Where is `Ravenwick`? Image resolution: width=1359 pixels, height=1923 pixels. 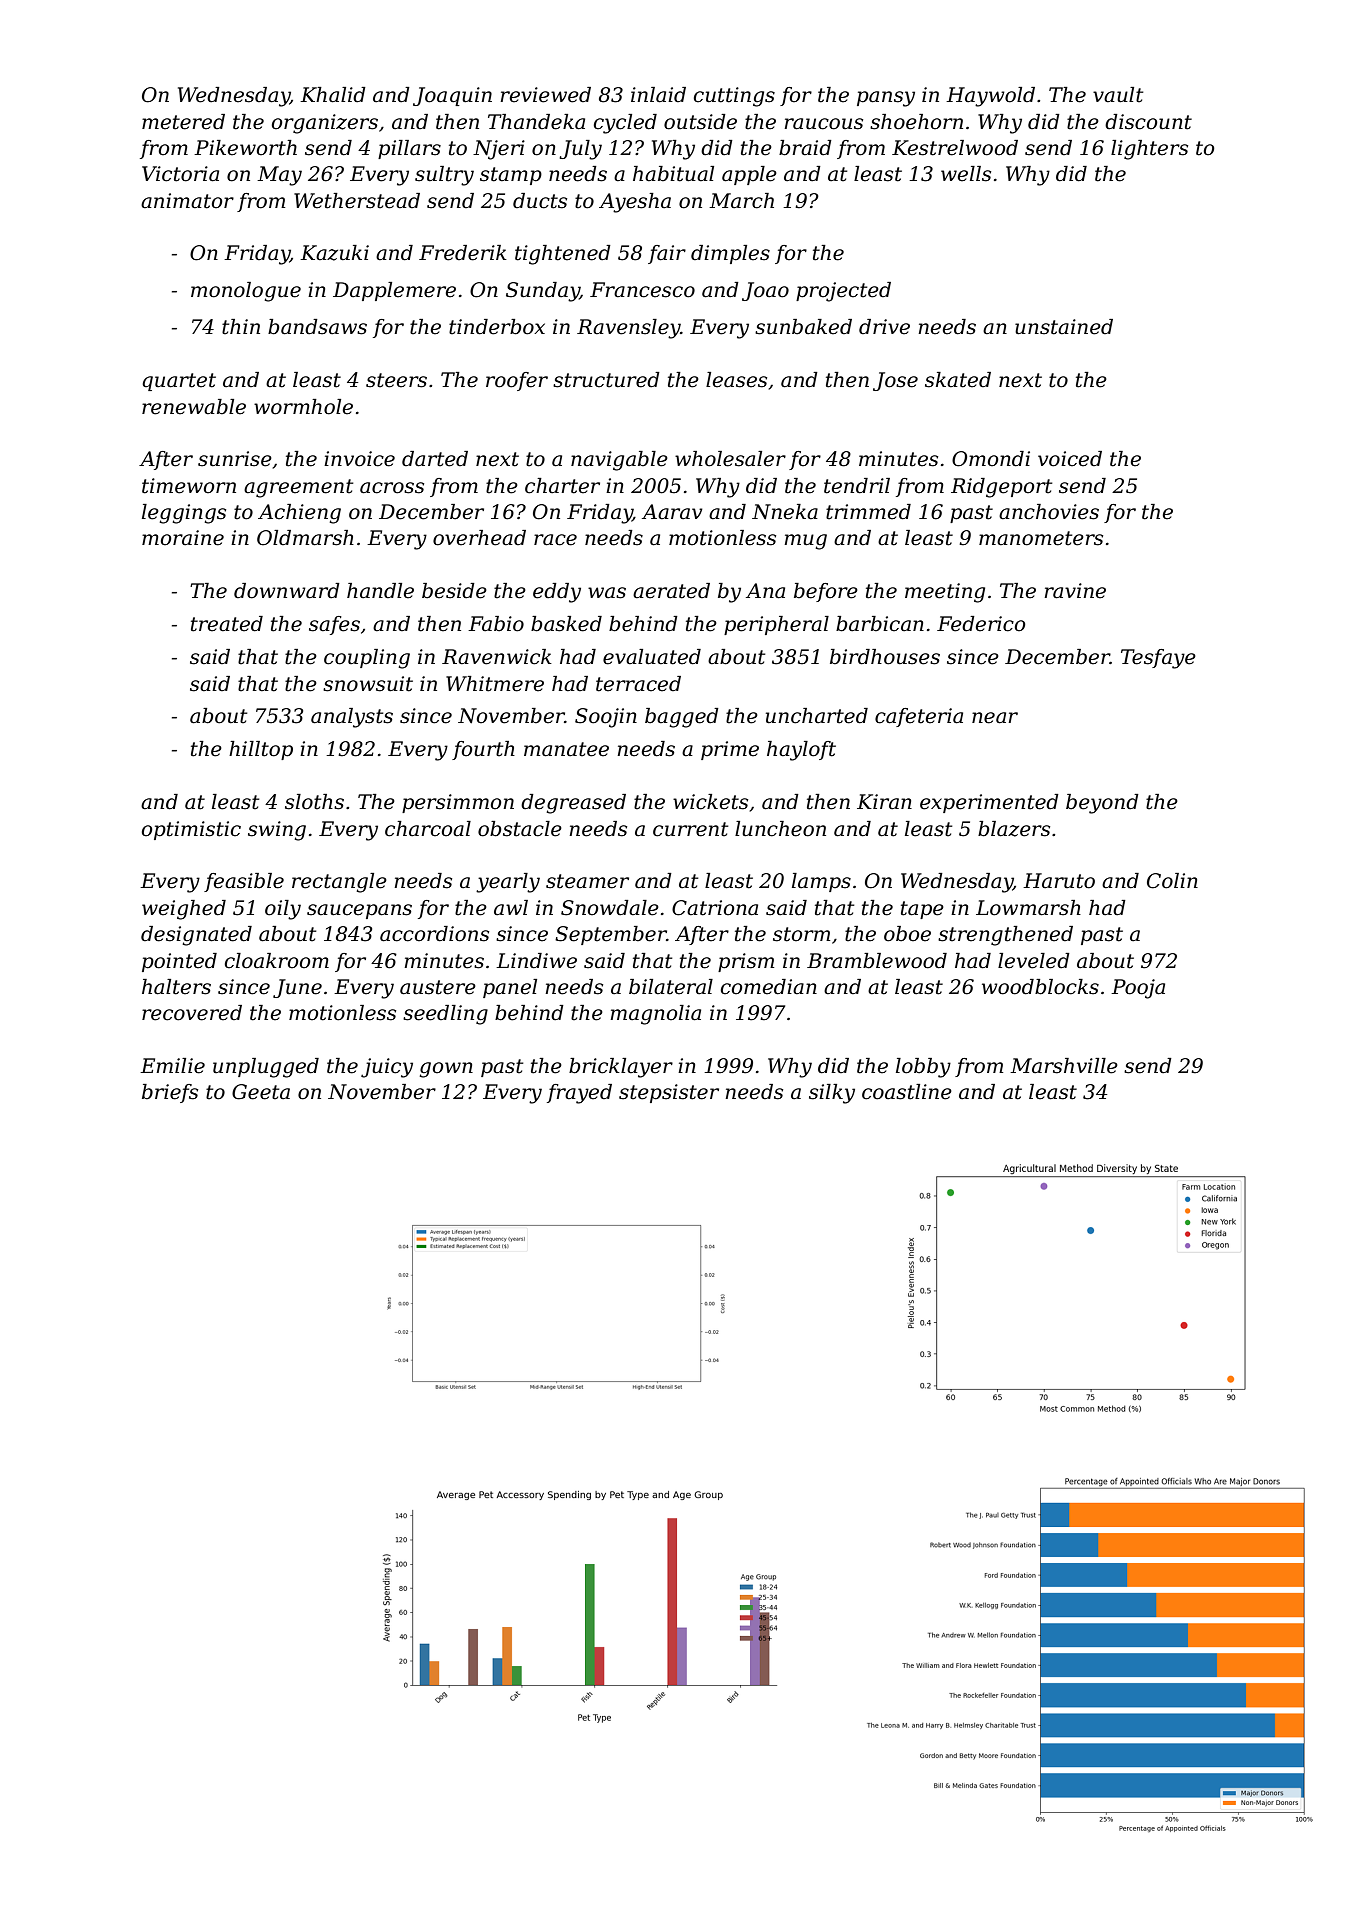
Ravenwick is located at coordinates (497, 657).
